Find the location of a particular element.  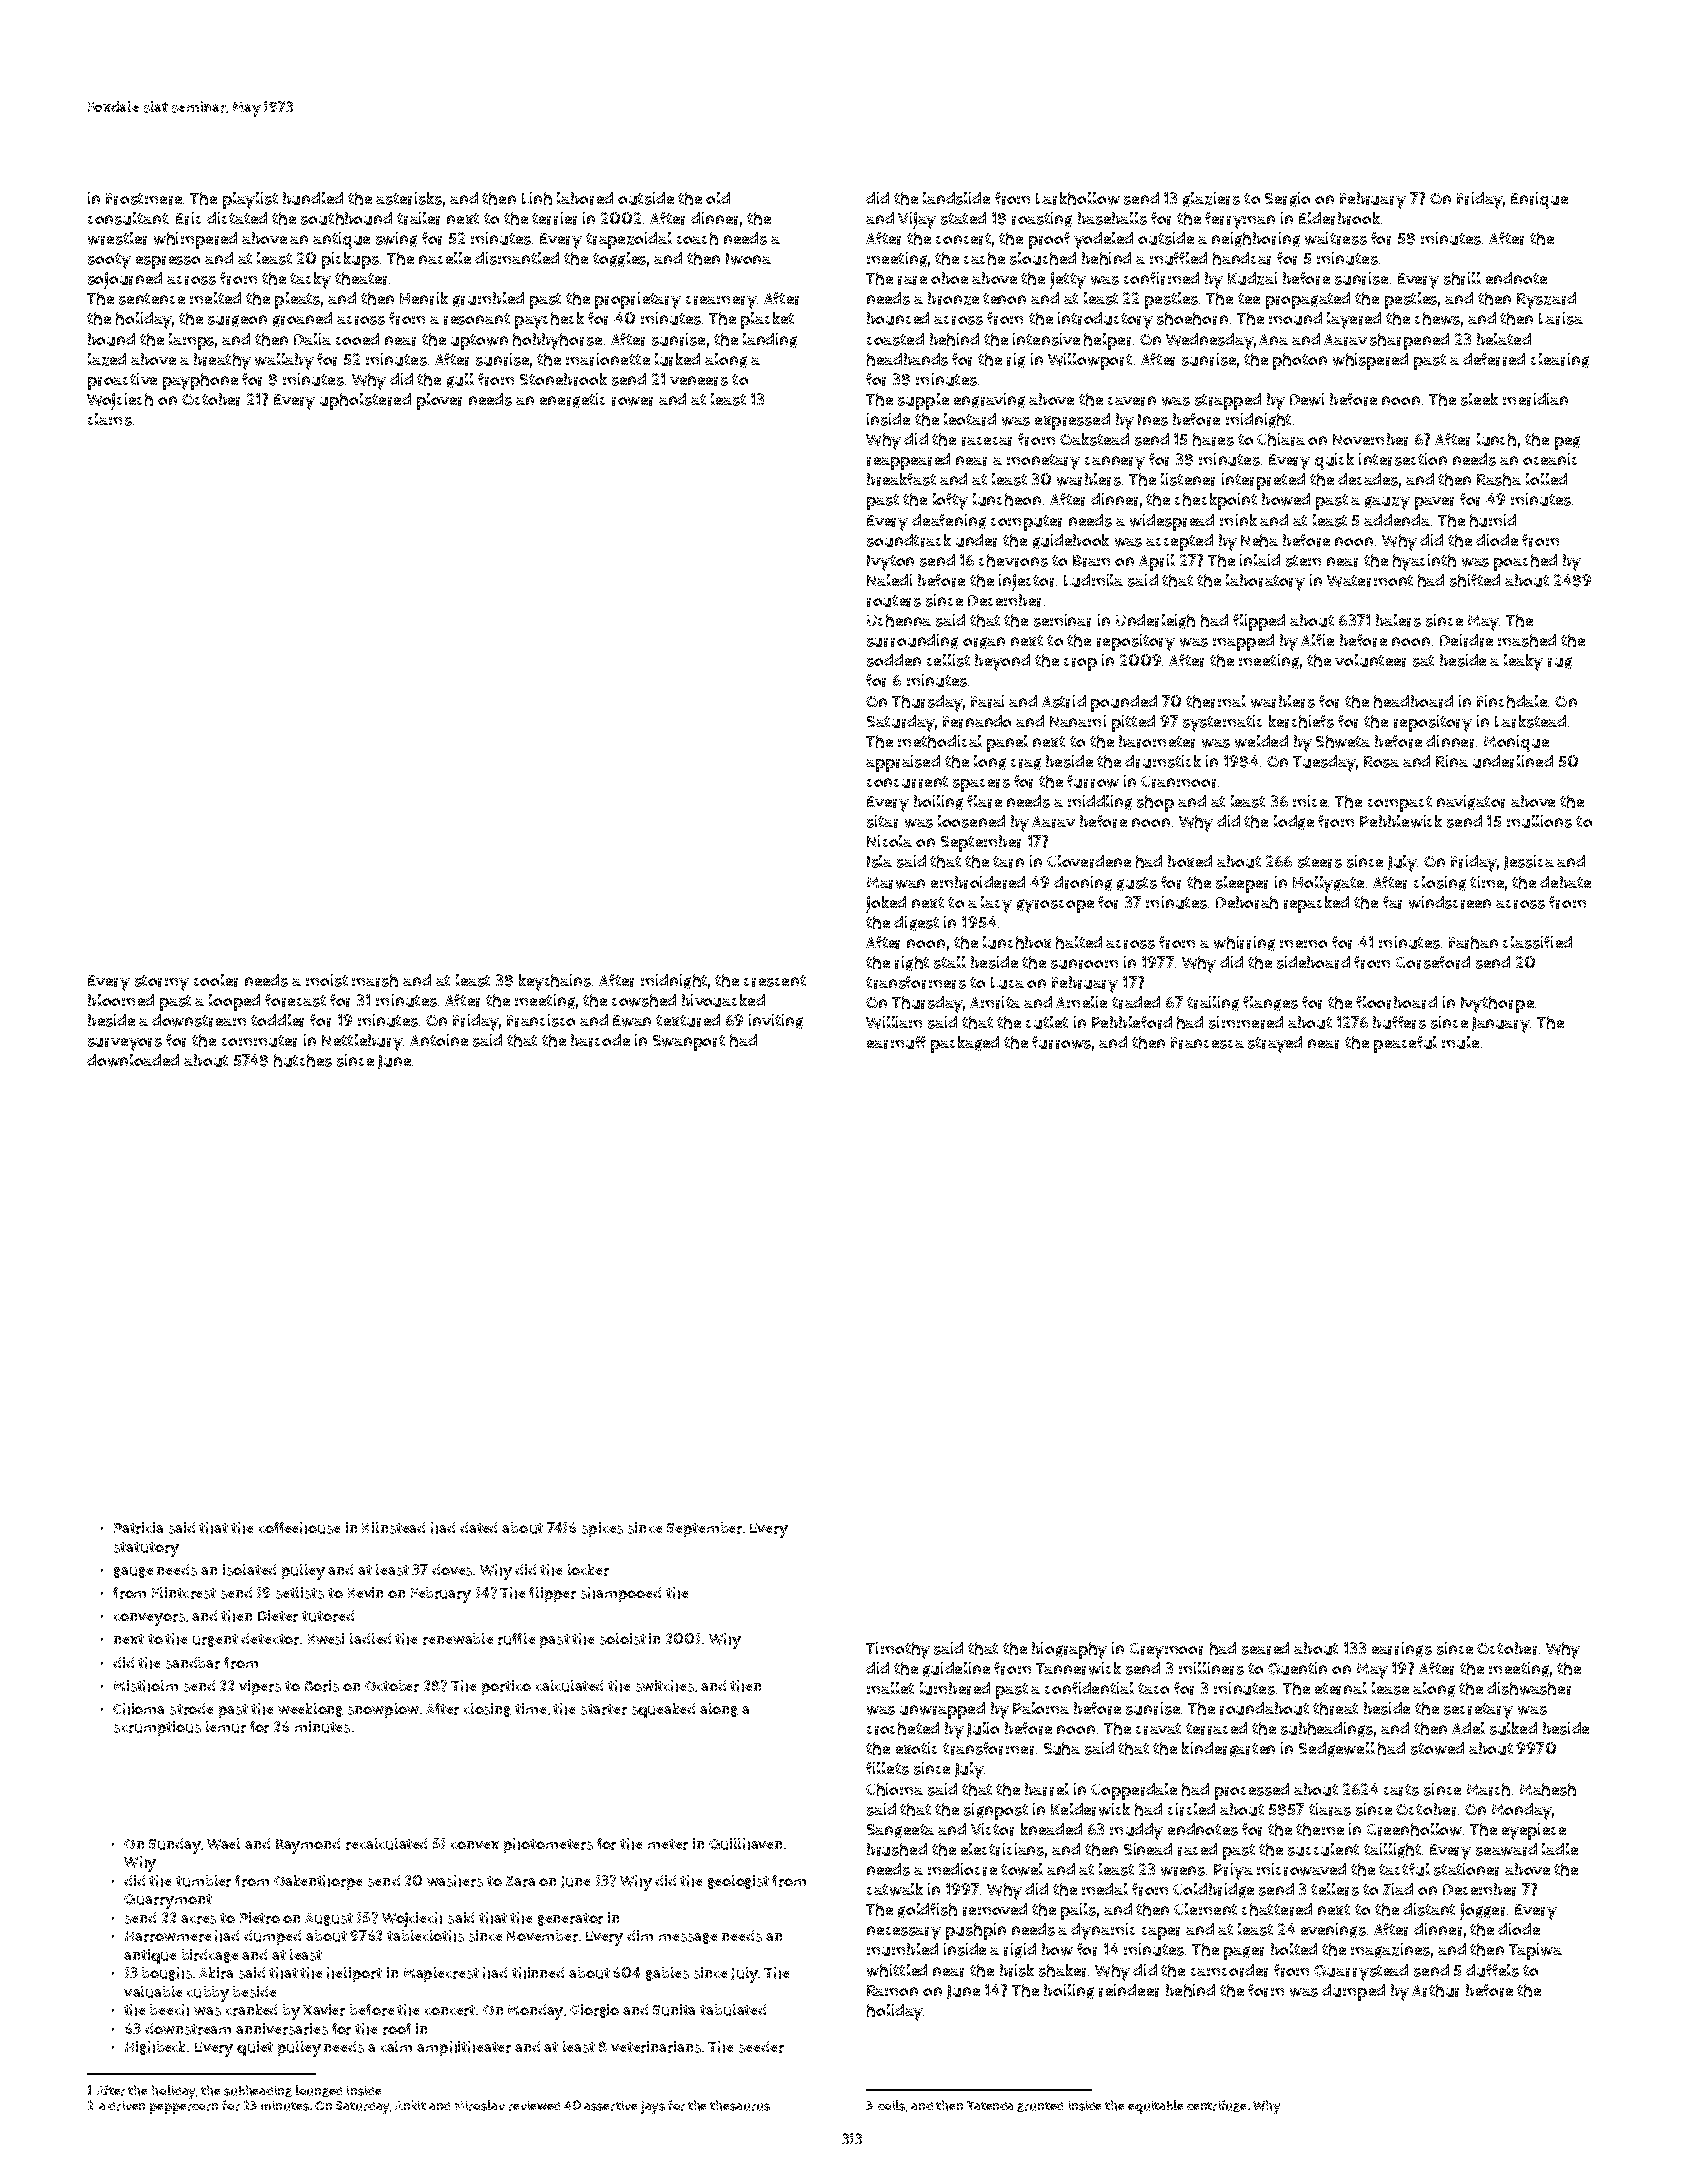

Wael is located at coordinates (223, 1844).
